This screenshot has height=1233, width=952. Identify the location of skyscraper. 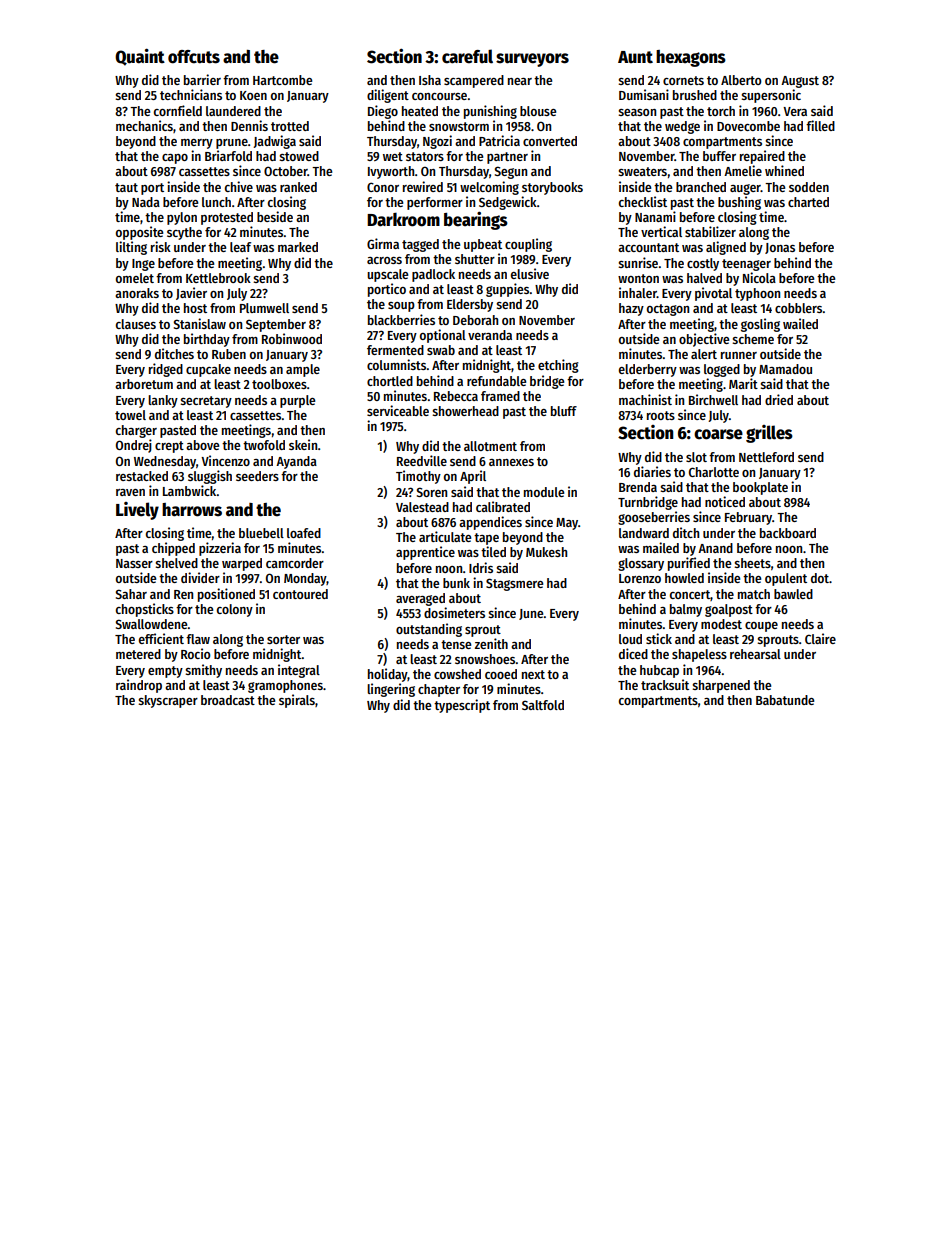
(168, 701).
